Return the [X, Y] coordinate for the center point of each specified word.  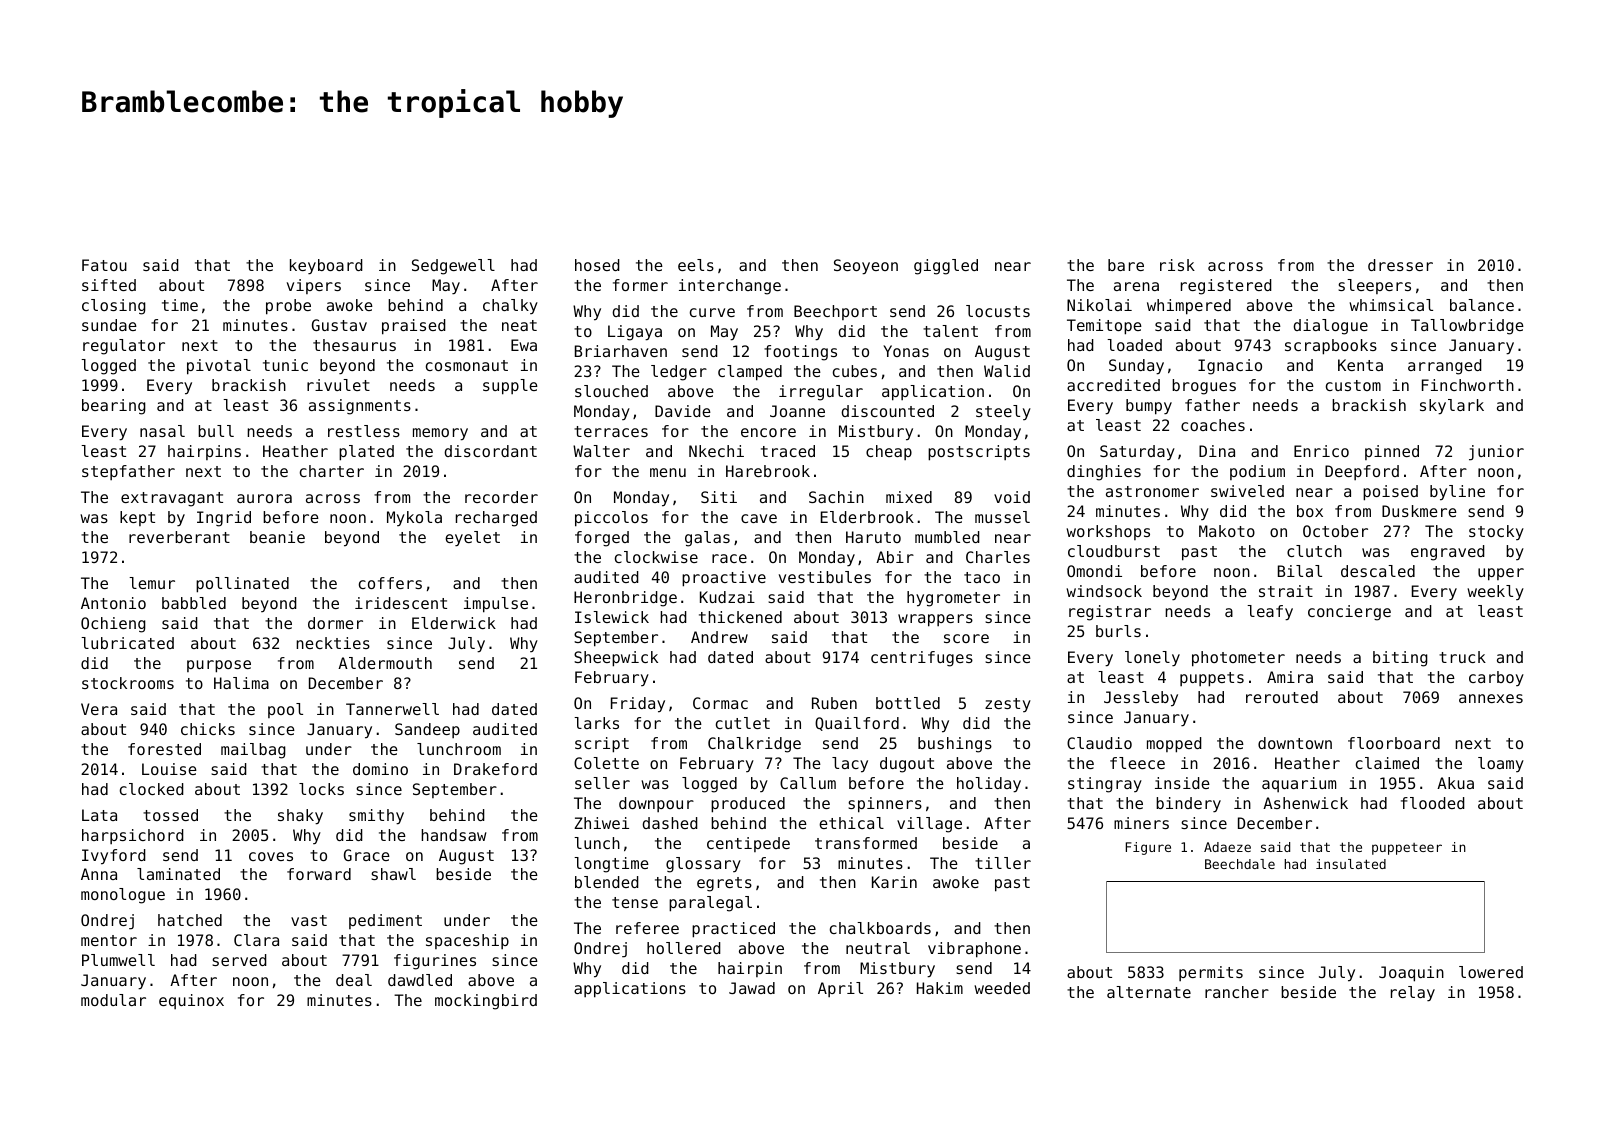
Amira [1290, 677]
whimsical [1391, 305]
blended [607, 882]
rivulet [338, 385]
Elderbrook [867, 517]
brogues [1204, 387]
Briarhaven [621, 351]
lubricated [127, 643]
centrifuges [922, 659]
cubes [855, 371]
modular [113, 1000]
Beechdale [1240, 864]
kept [137, 518]
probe [288, 307]
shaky [300, 817]
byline [1457, 493]
